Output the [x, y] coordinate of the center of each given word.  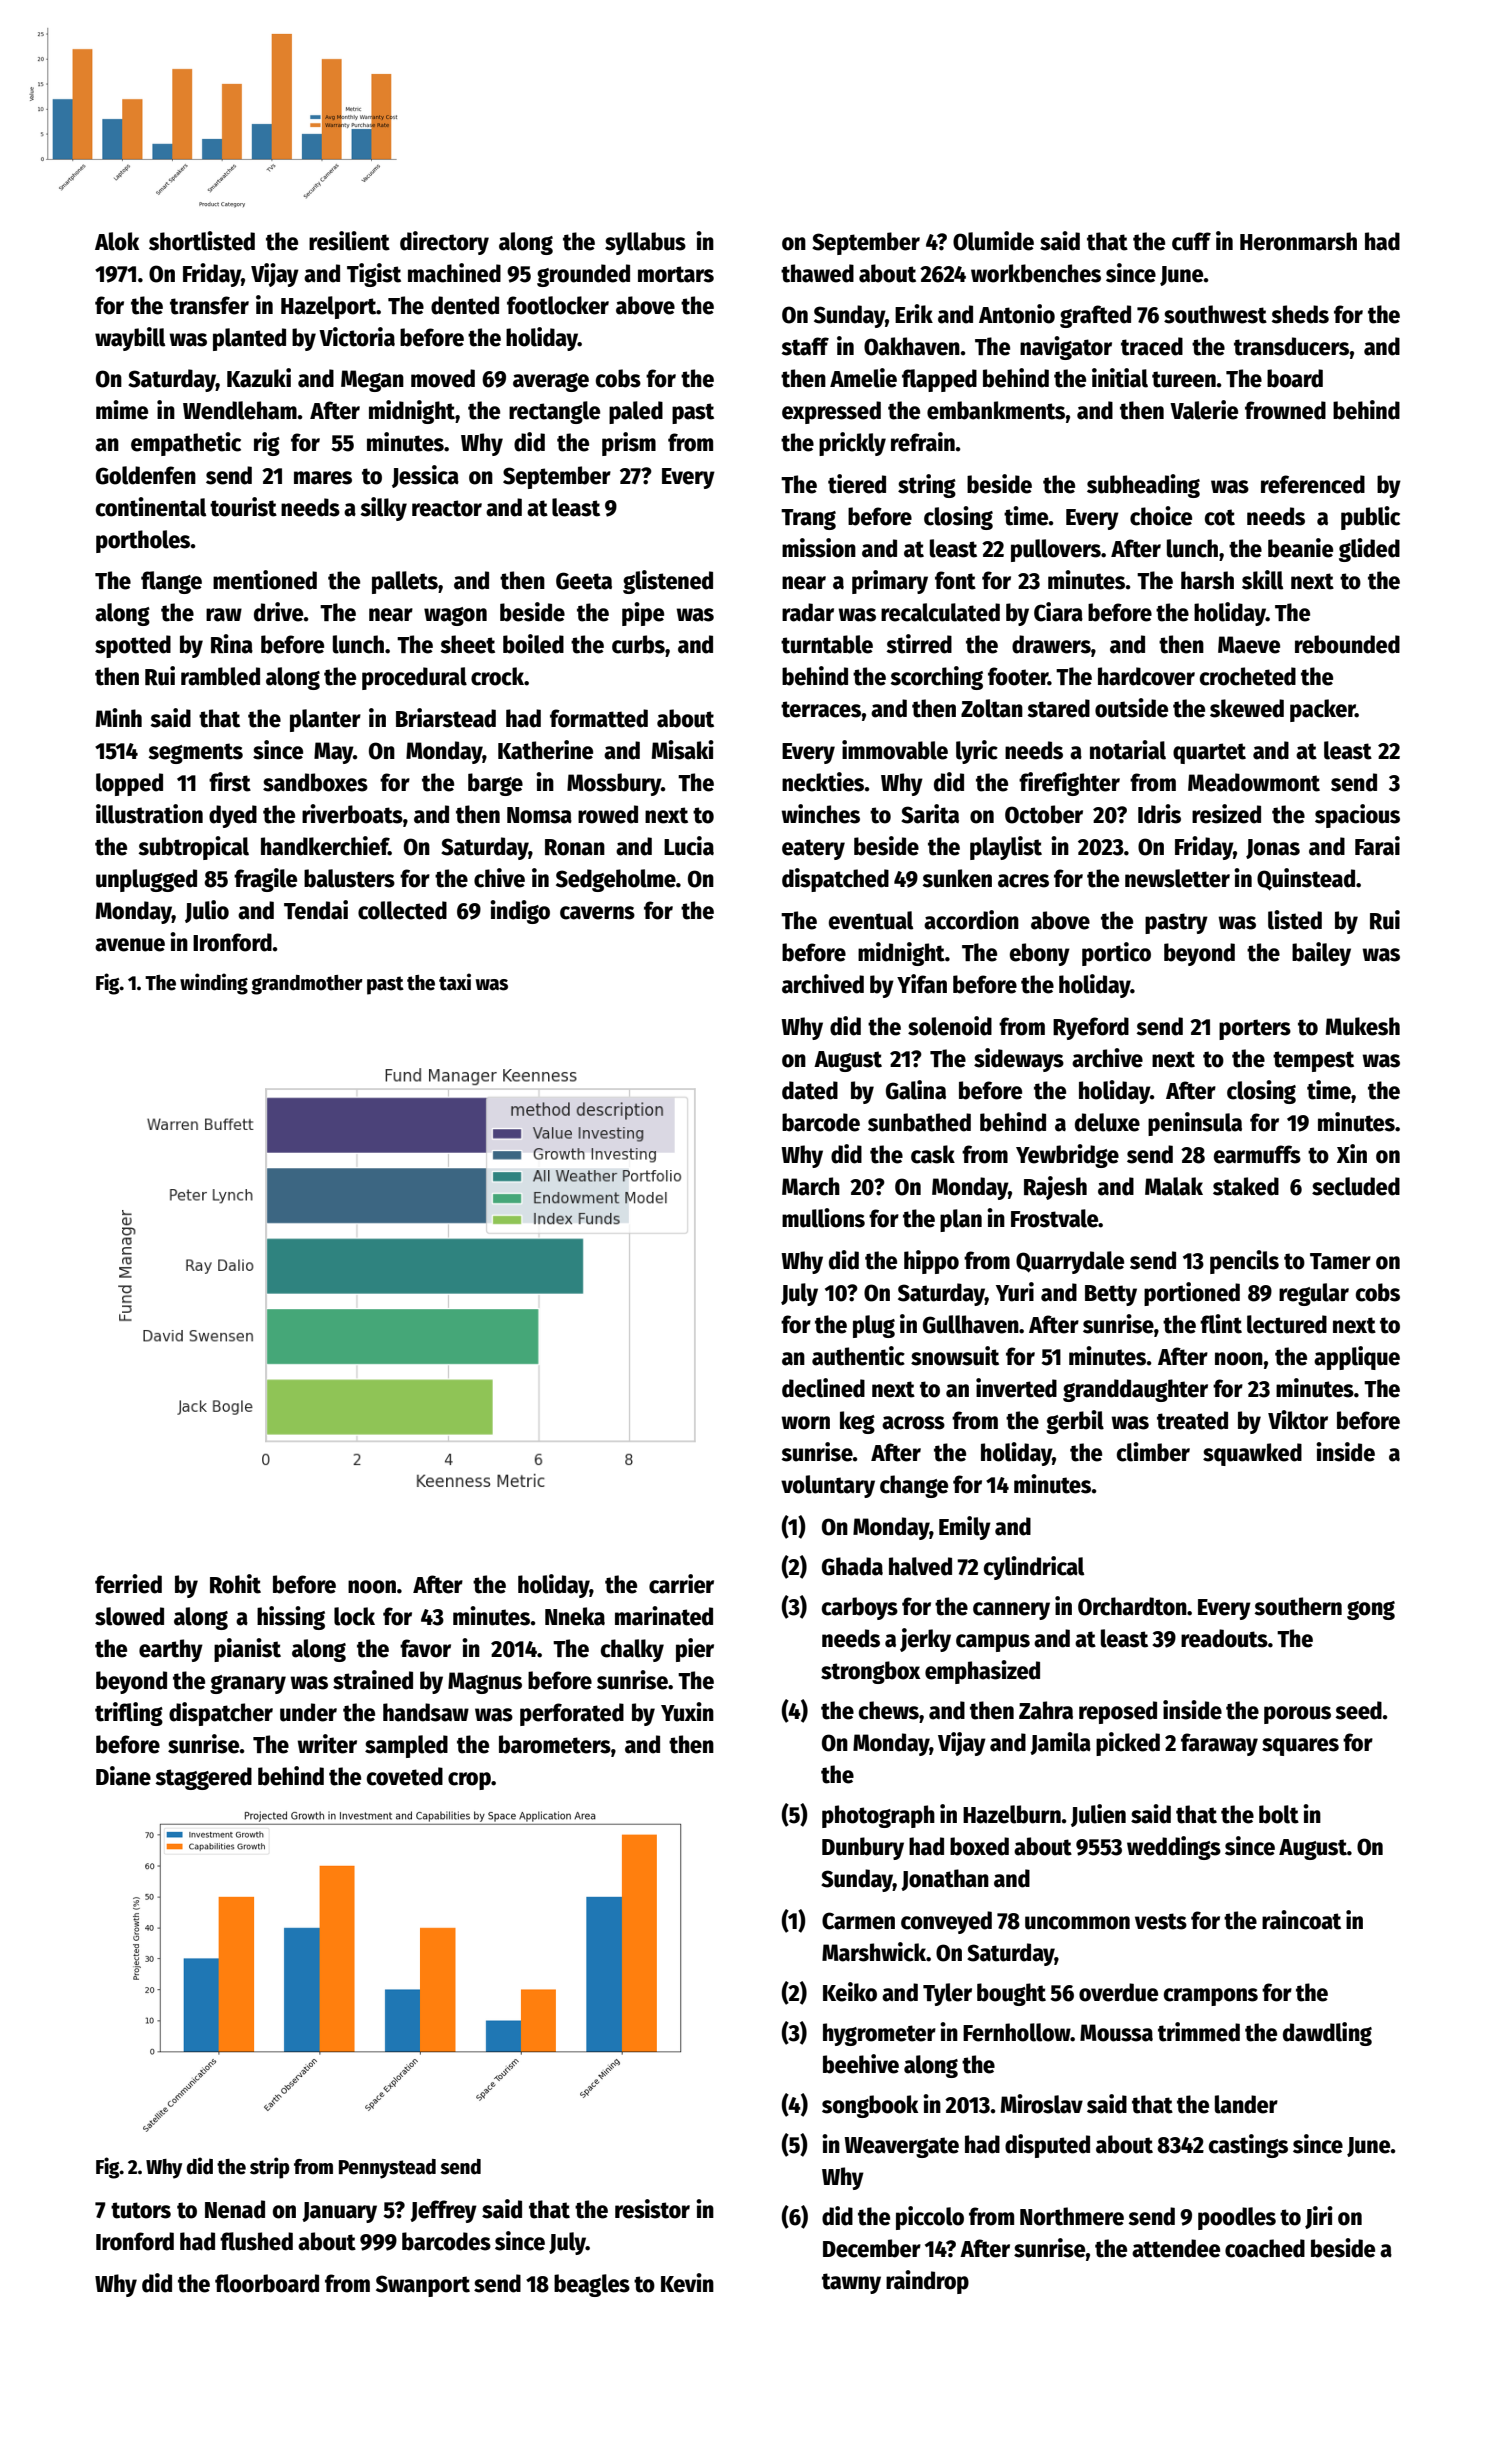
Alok [117, 241]
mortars [676, 274]
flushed [256, 2241]
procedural [414, 678]
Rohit [235, 1584]
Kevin [687, 2283]
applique [1357, 1358]
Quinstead [1306, 879]
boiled [533, 644]
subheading [1143, 486]
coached [1265, 2248]
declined [823, 1388]
